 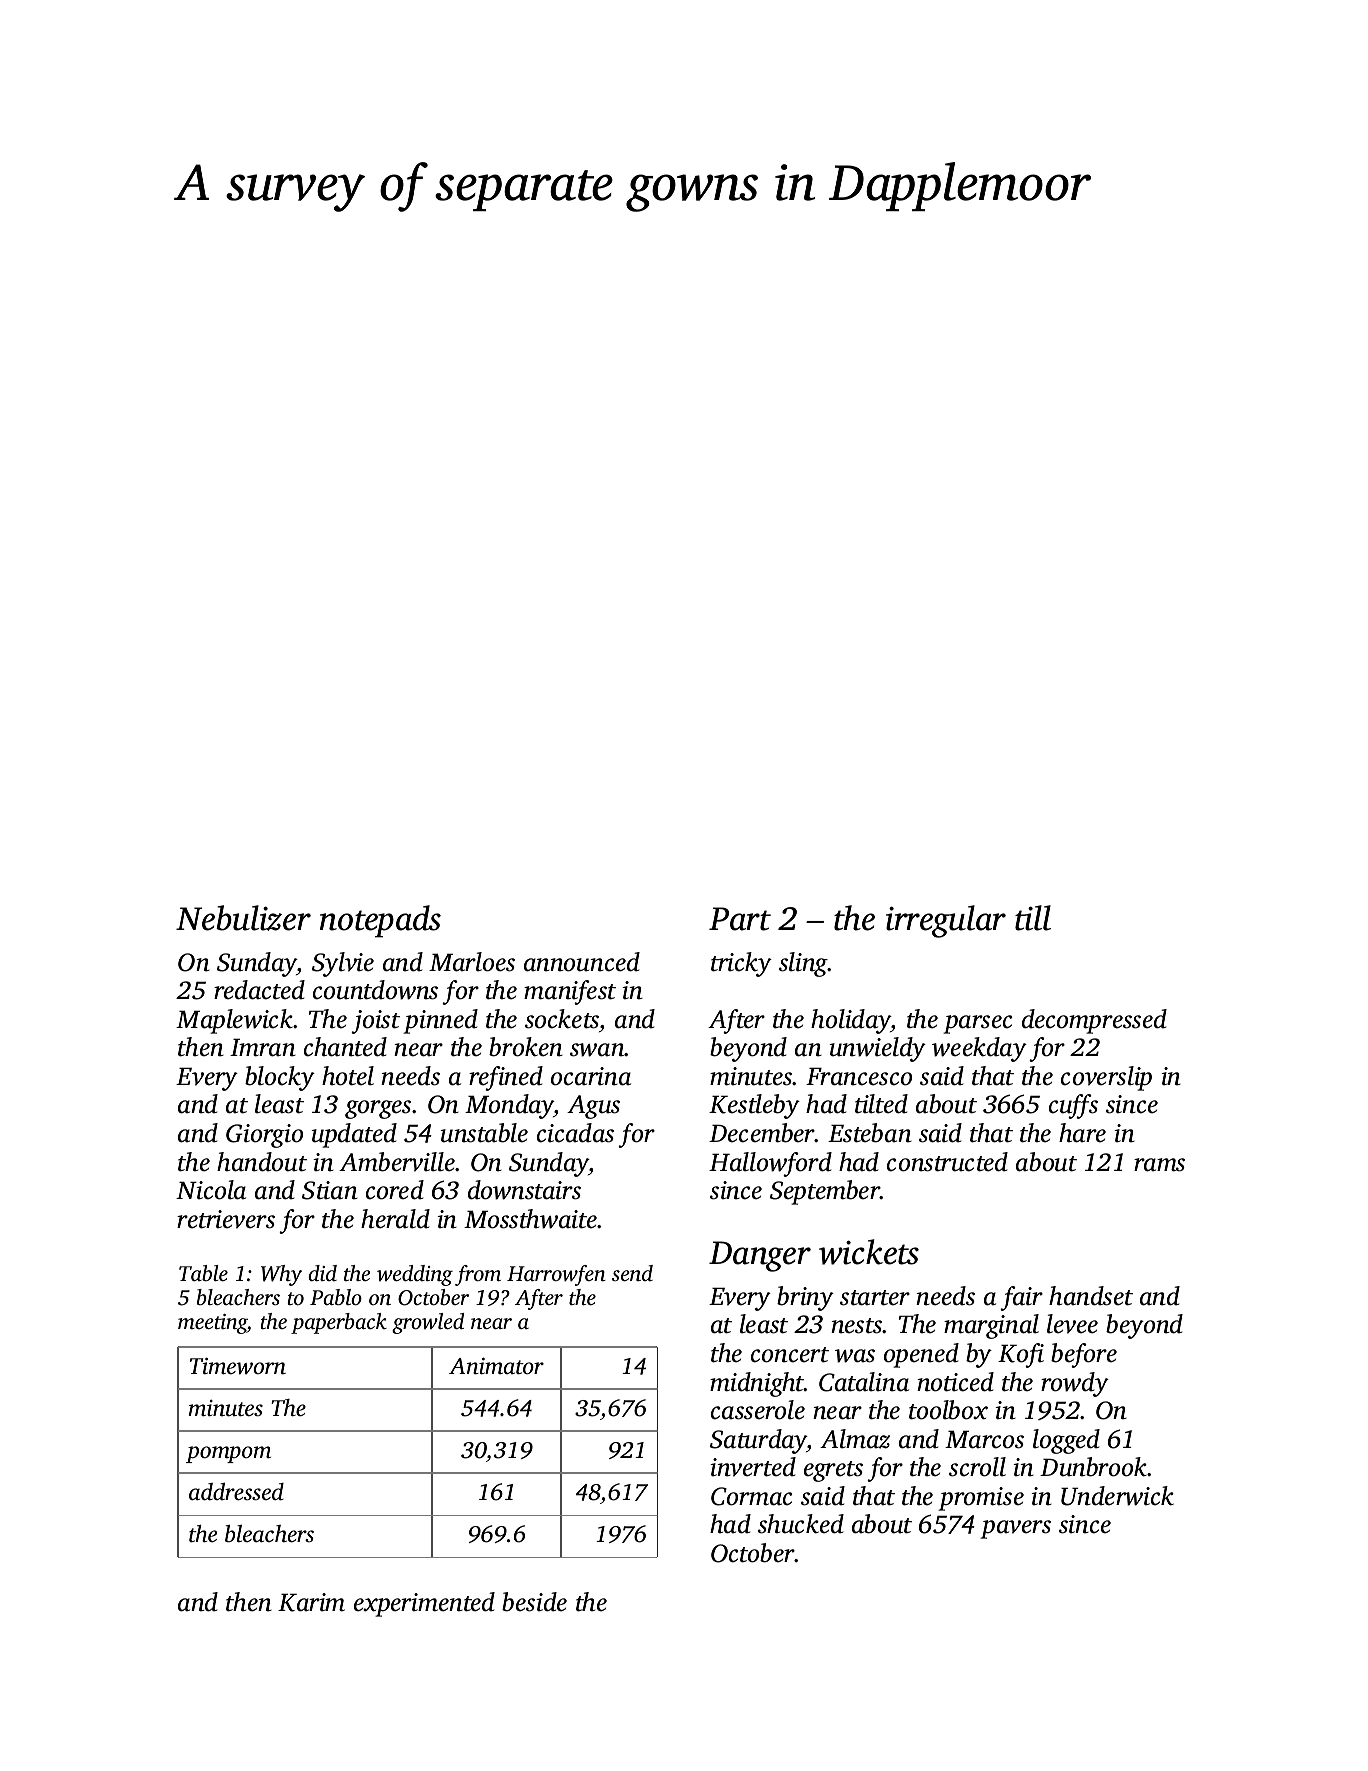 I want to click on concert, so click(x=790, y=1355).
